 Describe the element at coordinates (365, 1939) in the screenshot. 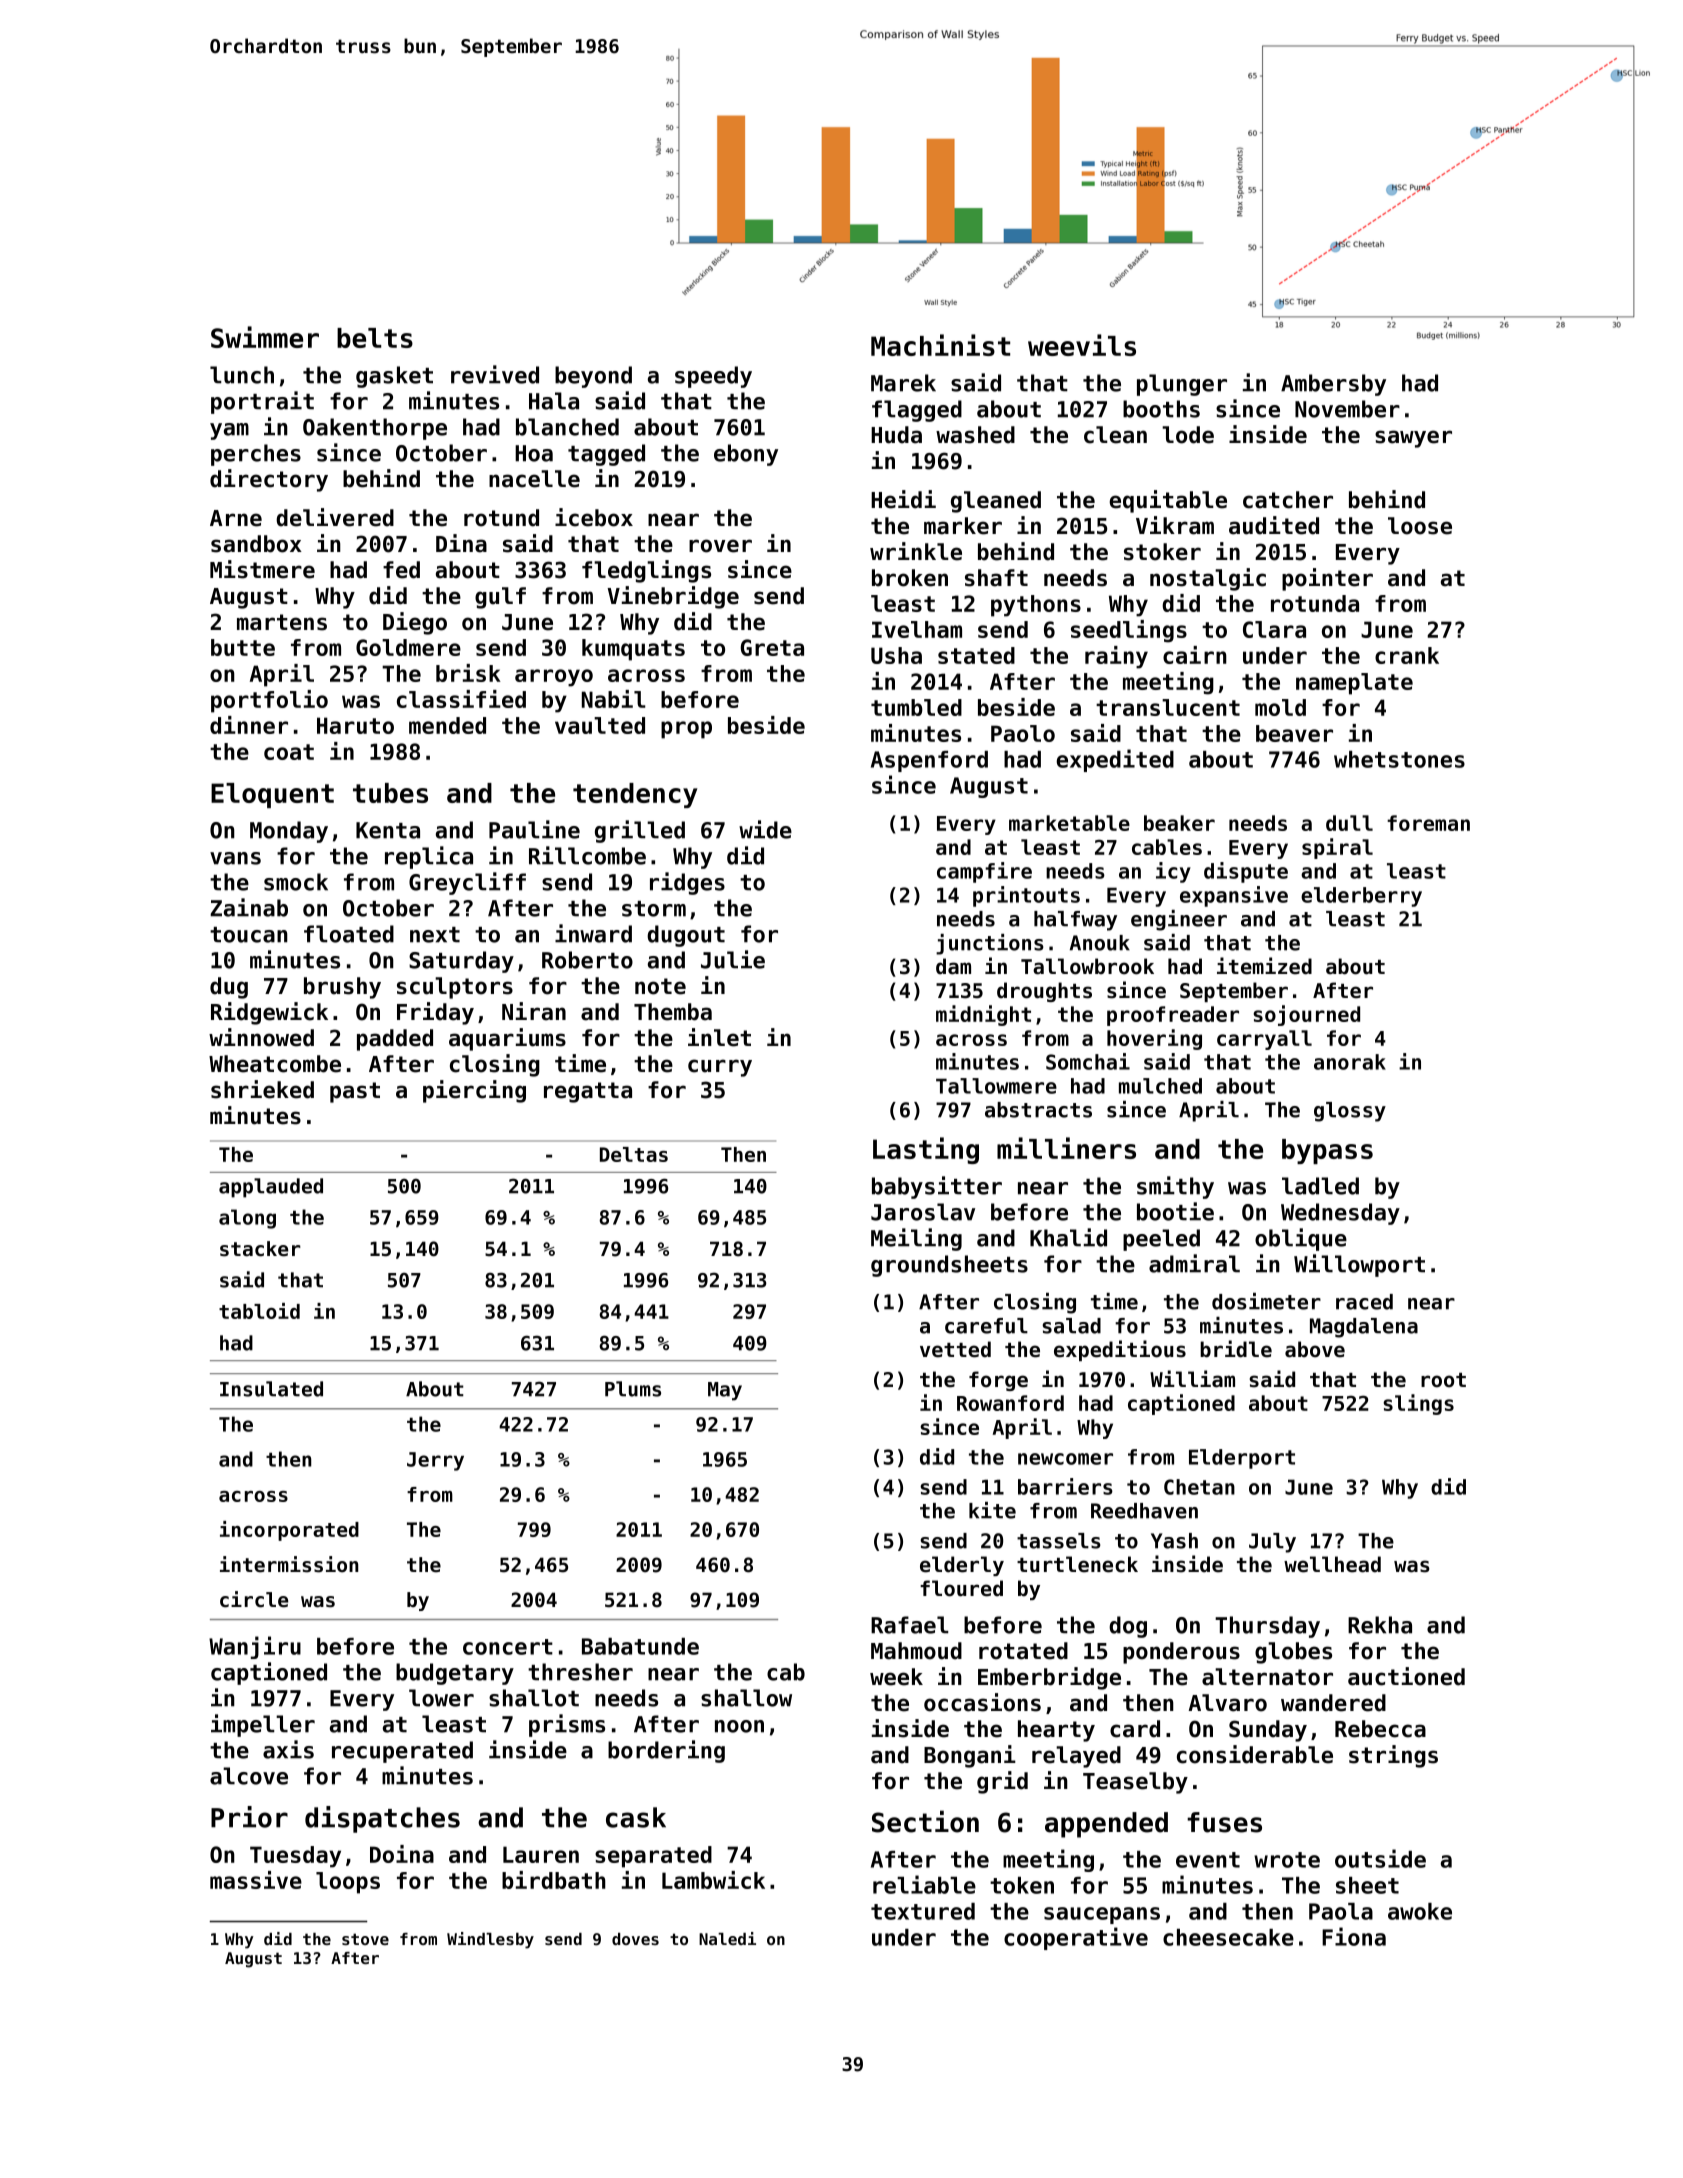

I see `stove` at that location.
